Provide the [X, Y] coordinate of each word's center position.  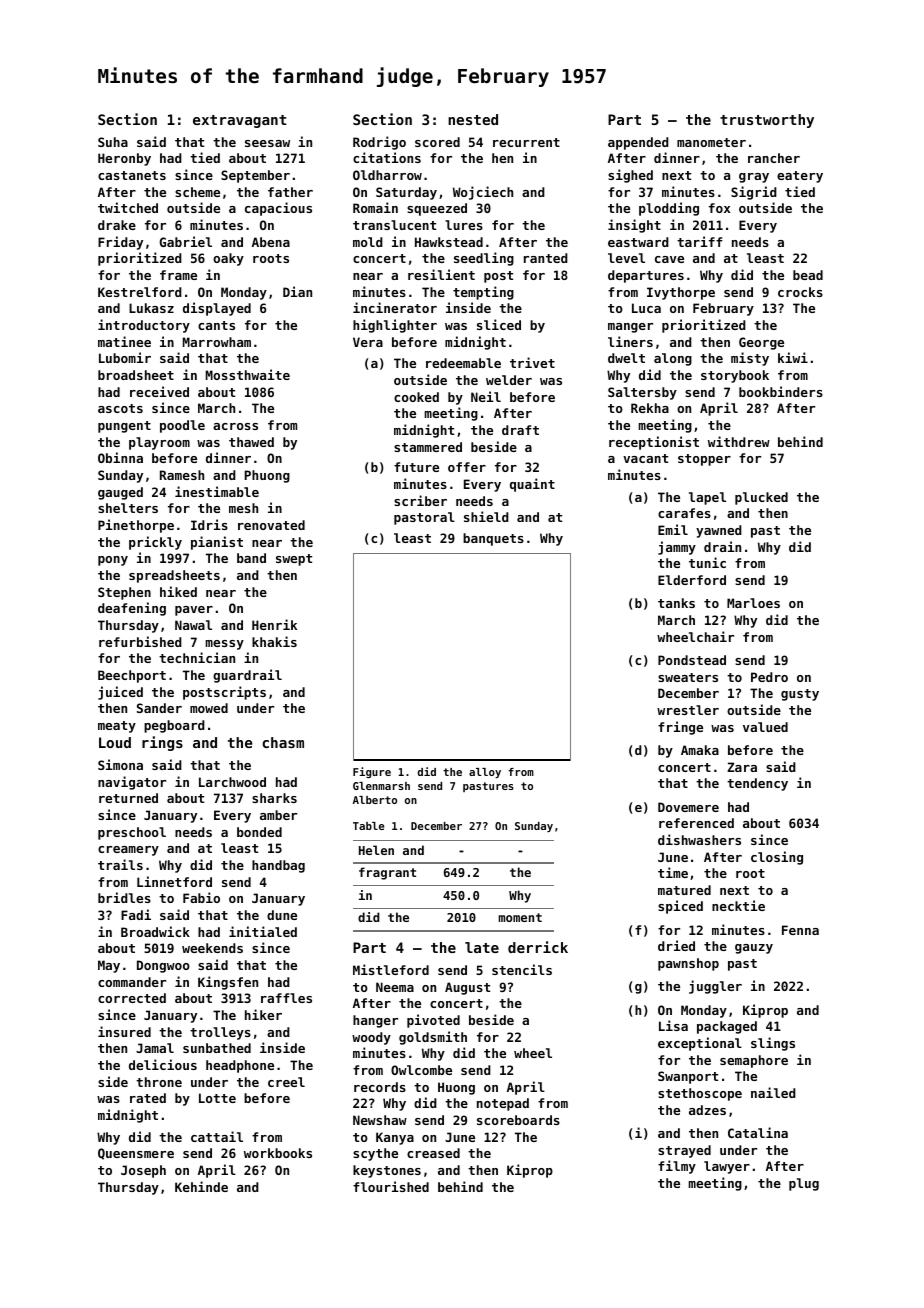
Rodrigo [379, 143]
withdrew [739, 441]
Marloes [753, 603]
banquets [493, 539]
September [255, 176]
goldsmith [433, 1038]
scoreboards [518, 1120]
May [109, 966]
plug [804, 1184]
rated [148, 1098]
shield [486, 516]
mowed [209, 708]
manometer [711, 142]
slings [773, 1044]
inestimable [217, 491]
